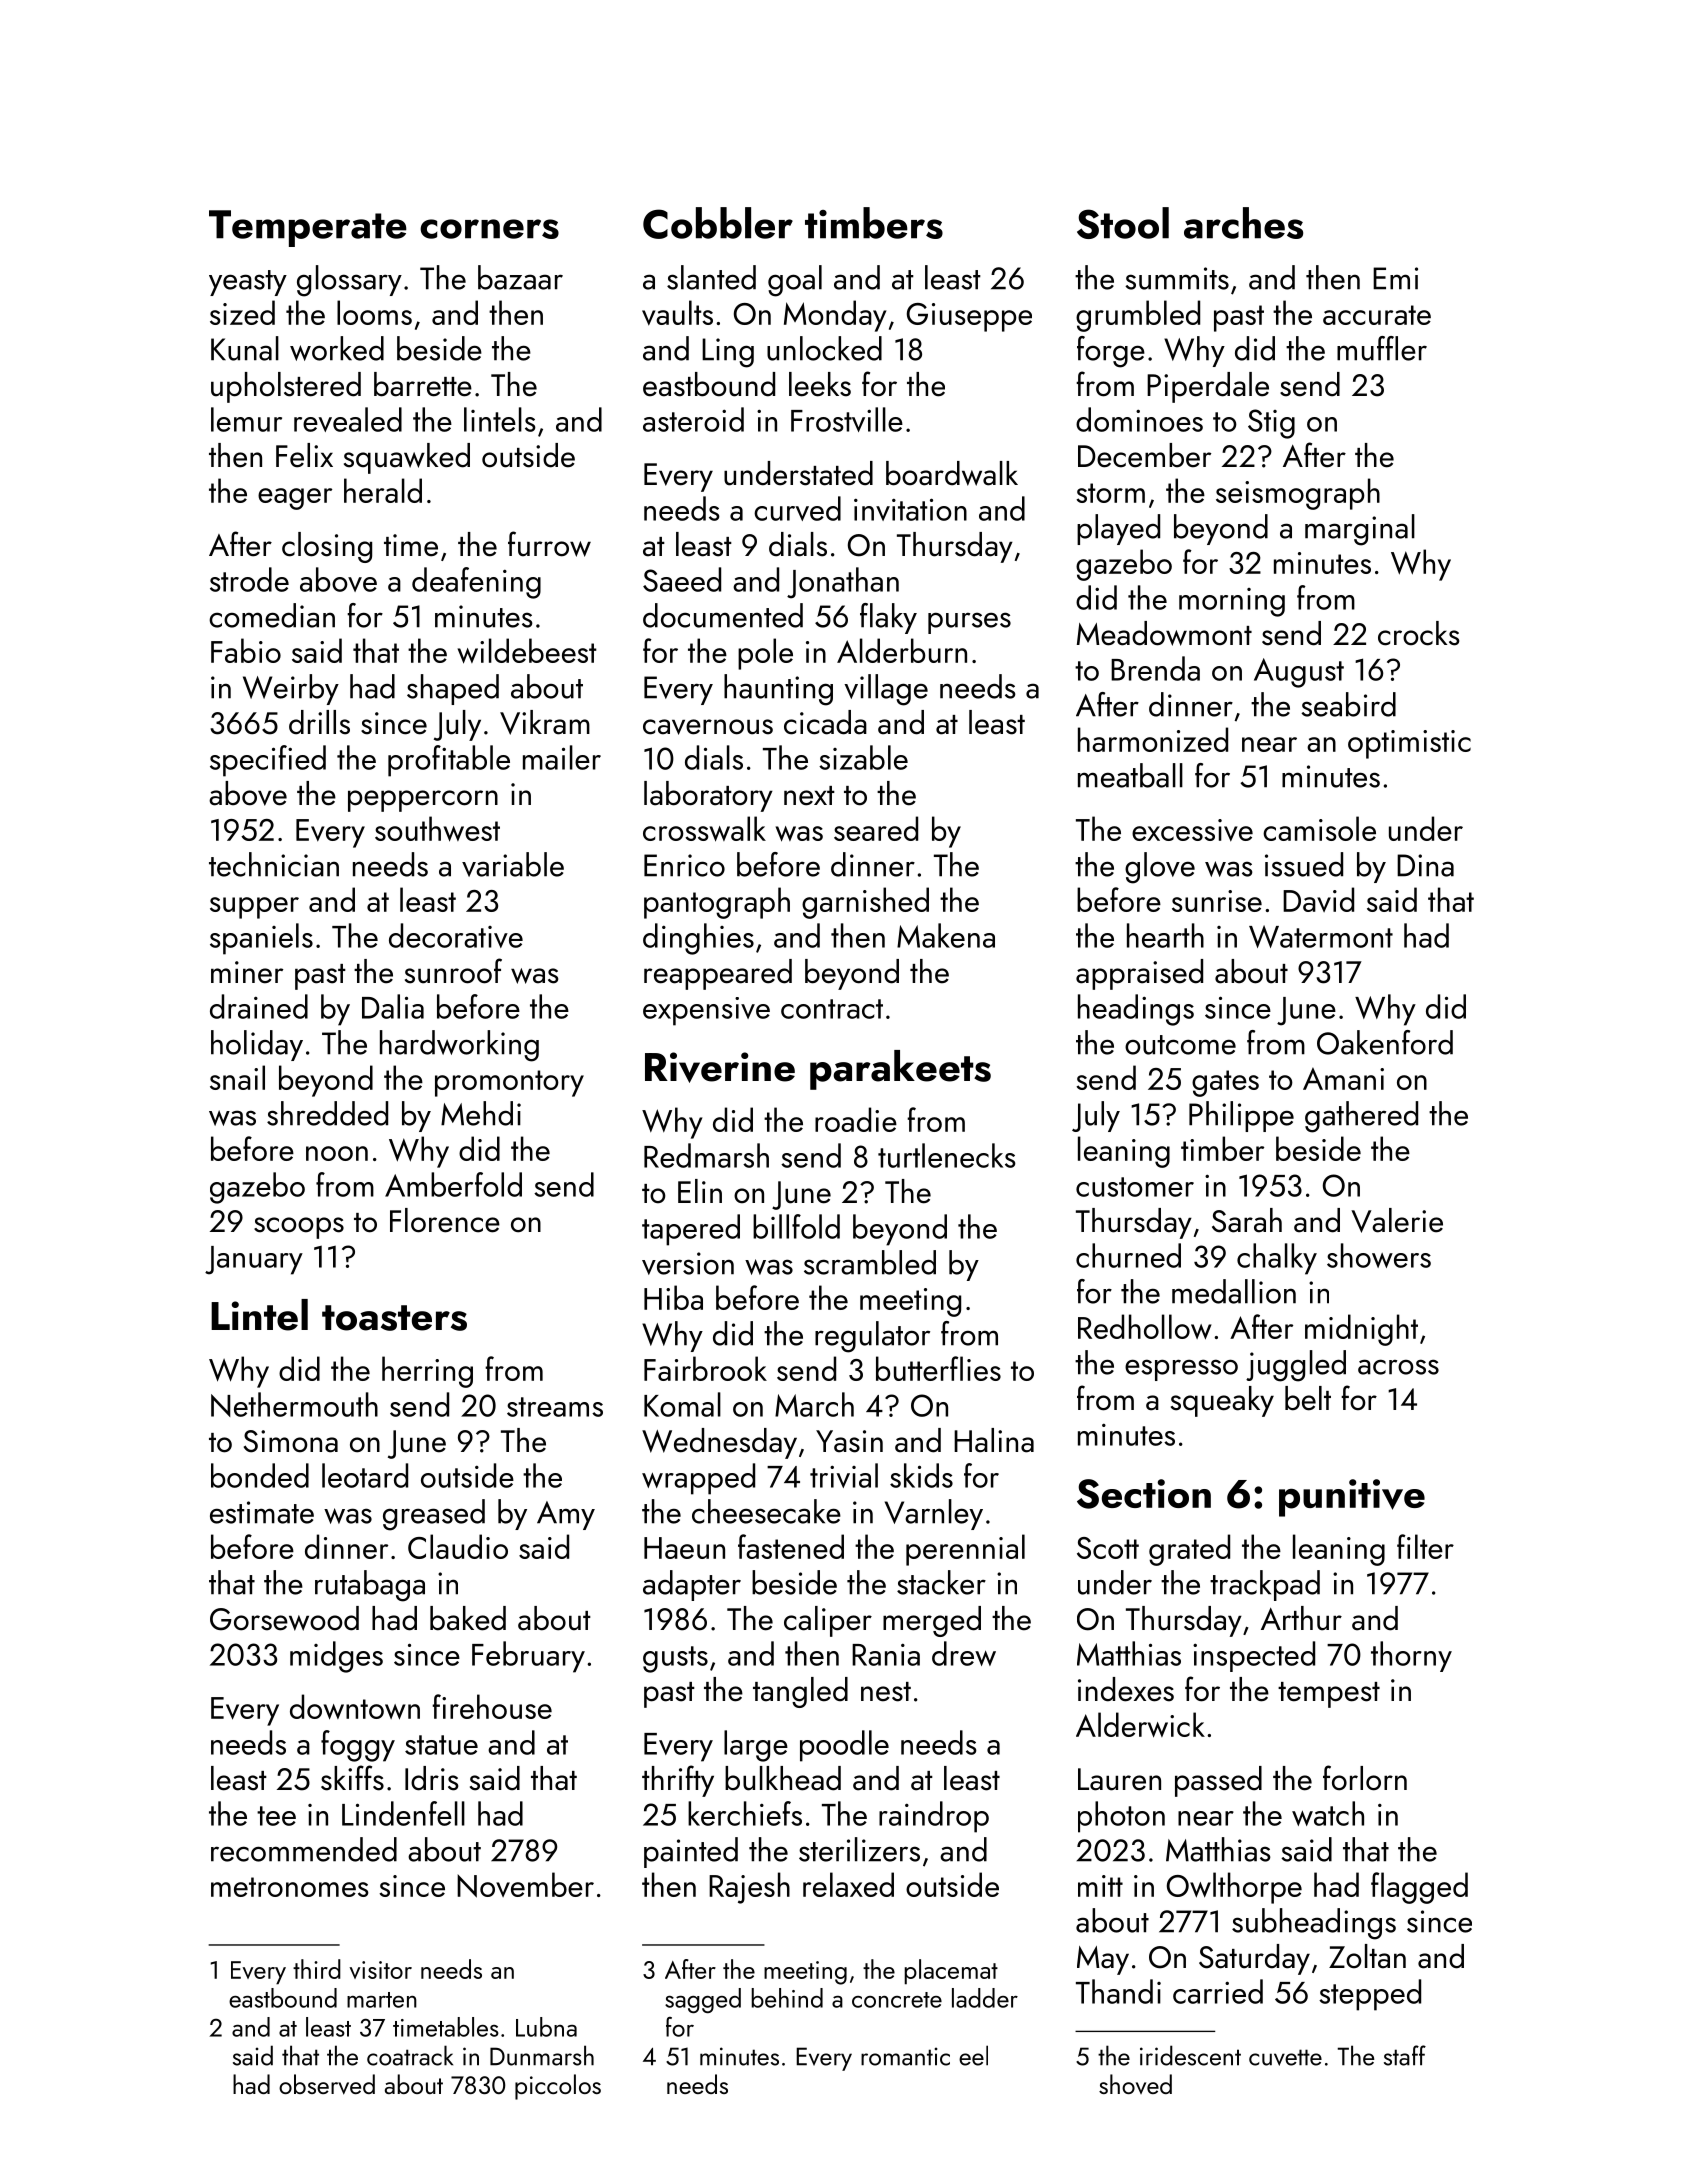 The image size is (1683, 2178). Describe the element at coordinates (675, 1659) in the page. I see `gusts` at that location.
